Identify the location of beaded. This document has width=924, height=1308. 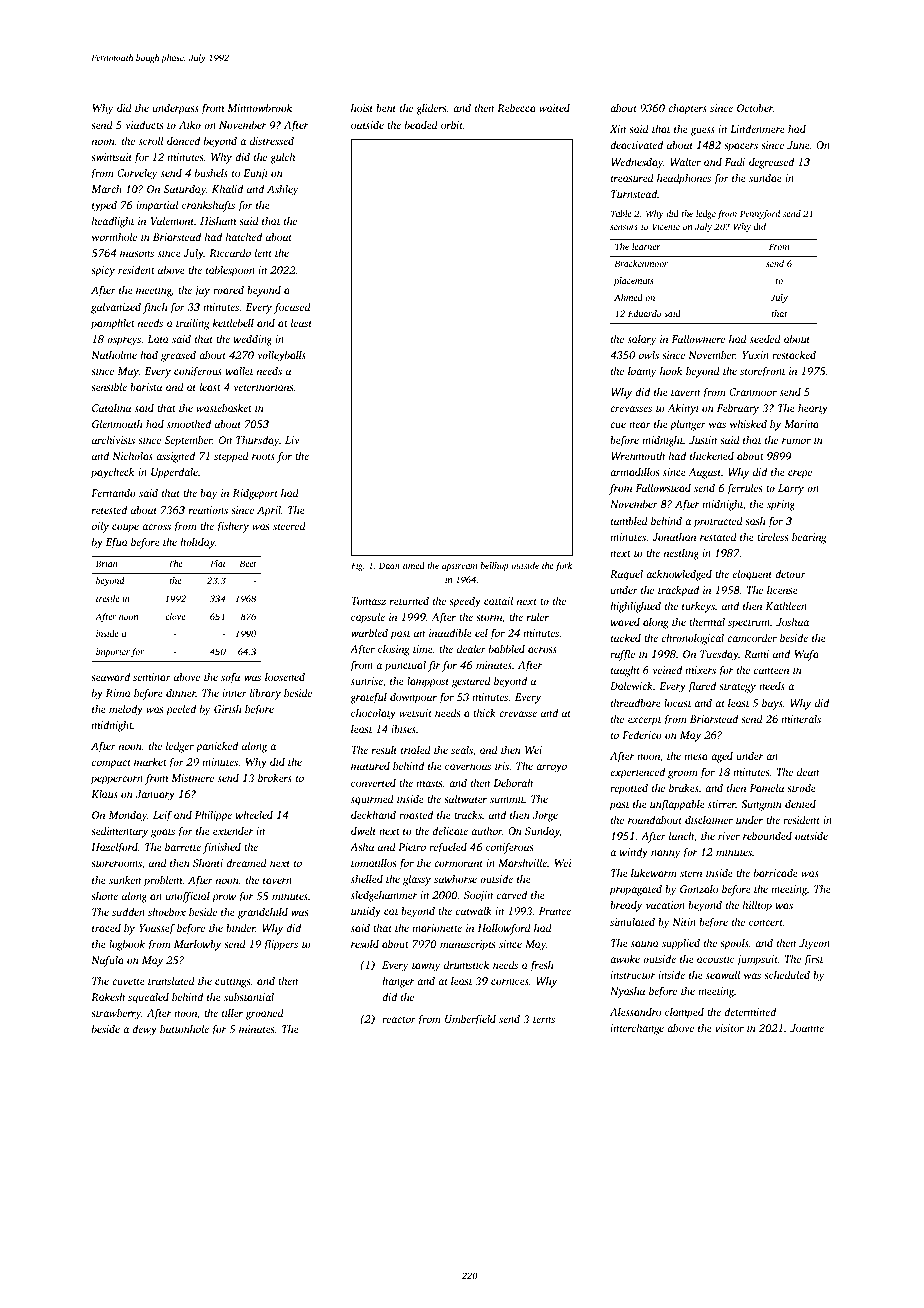
(421, 125).
